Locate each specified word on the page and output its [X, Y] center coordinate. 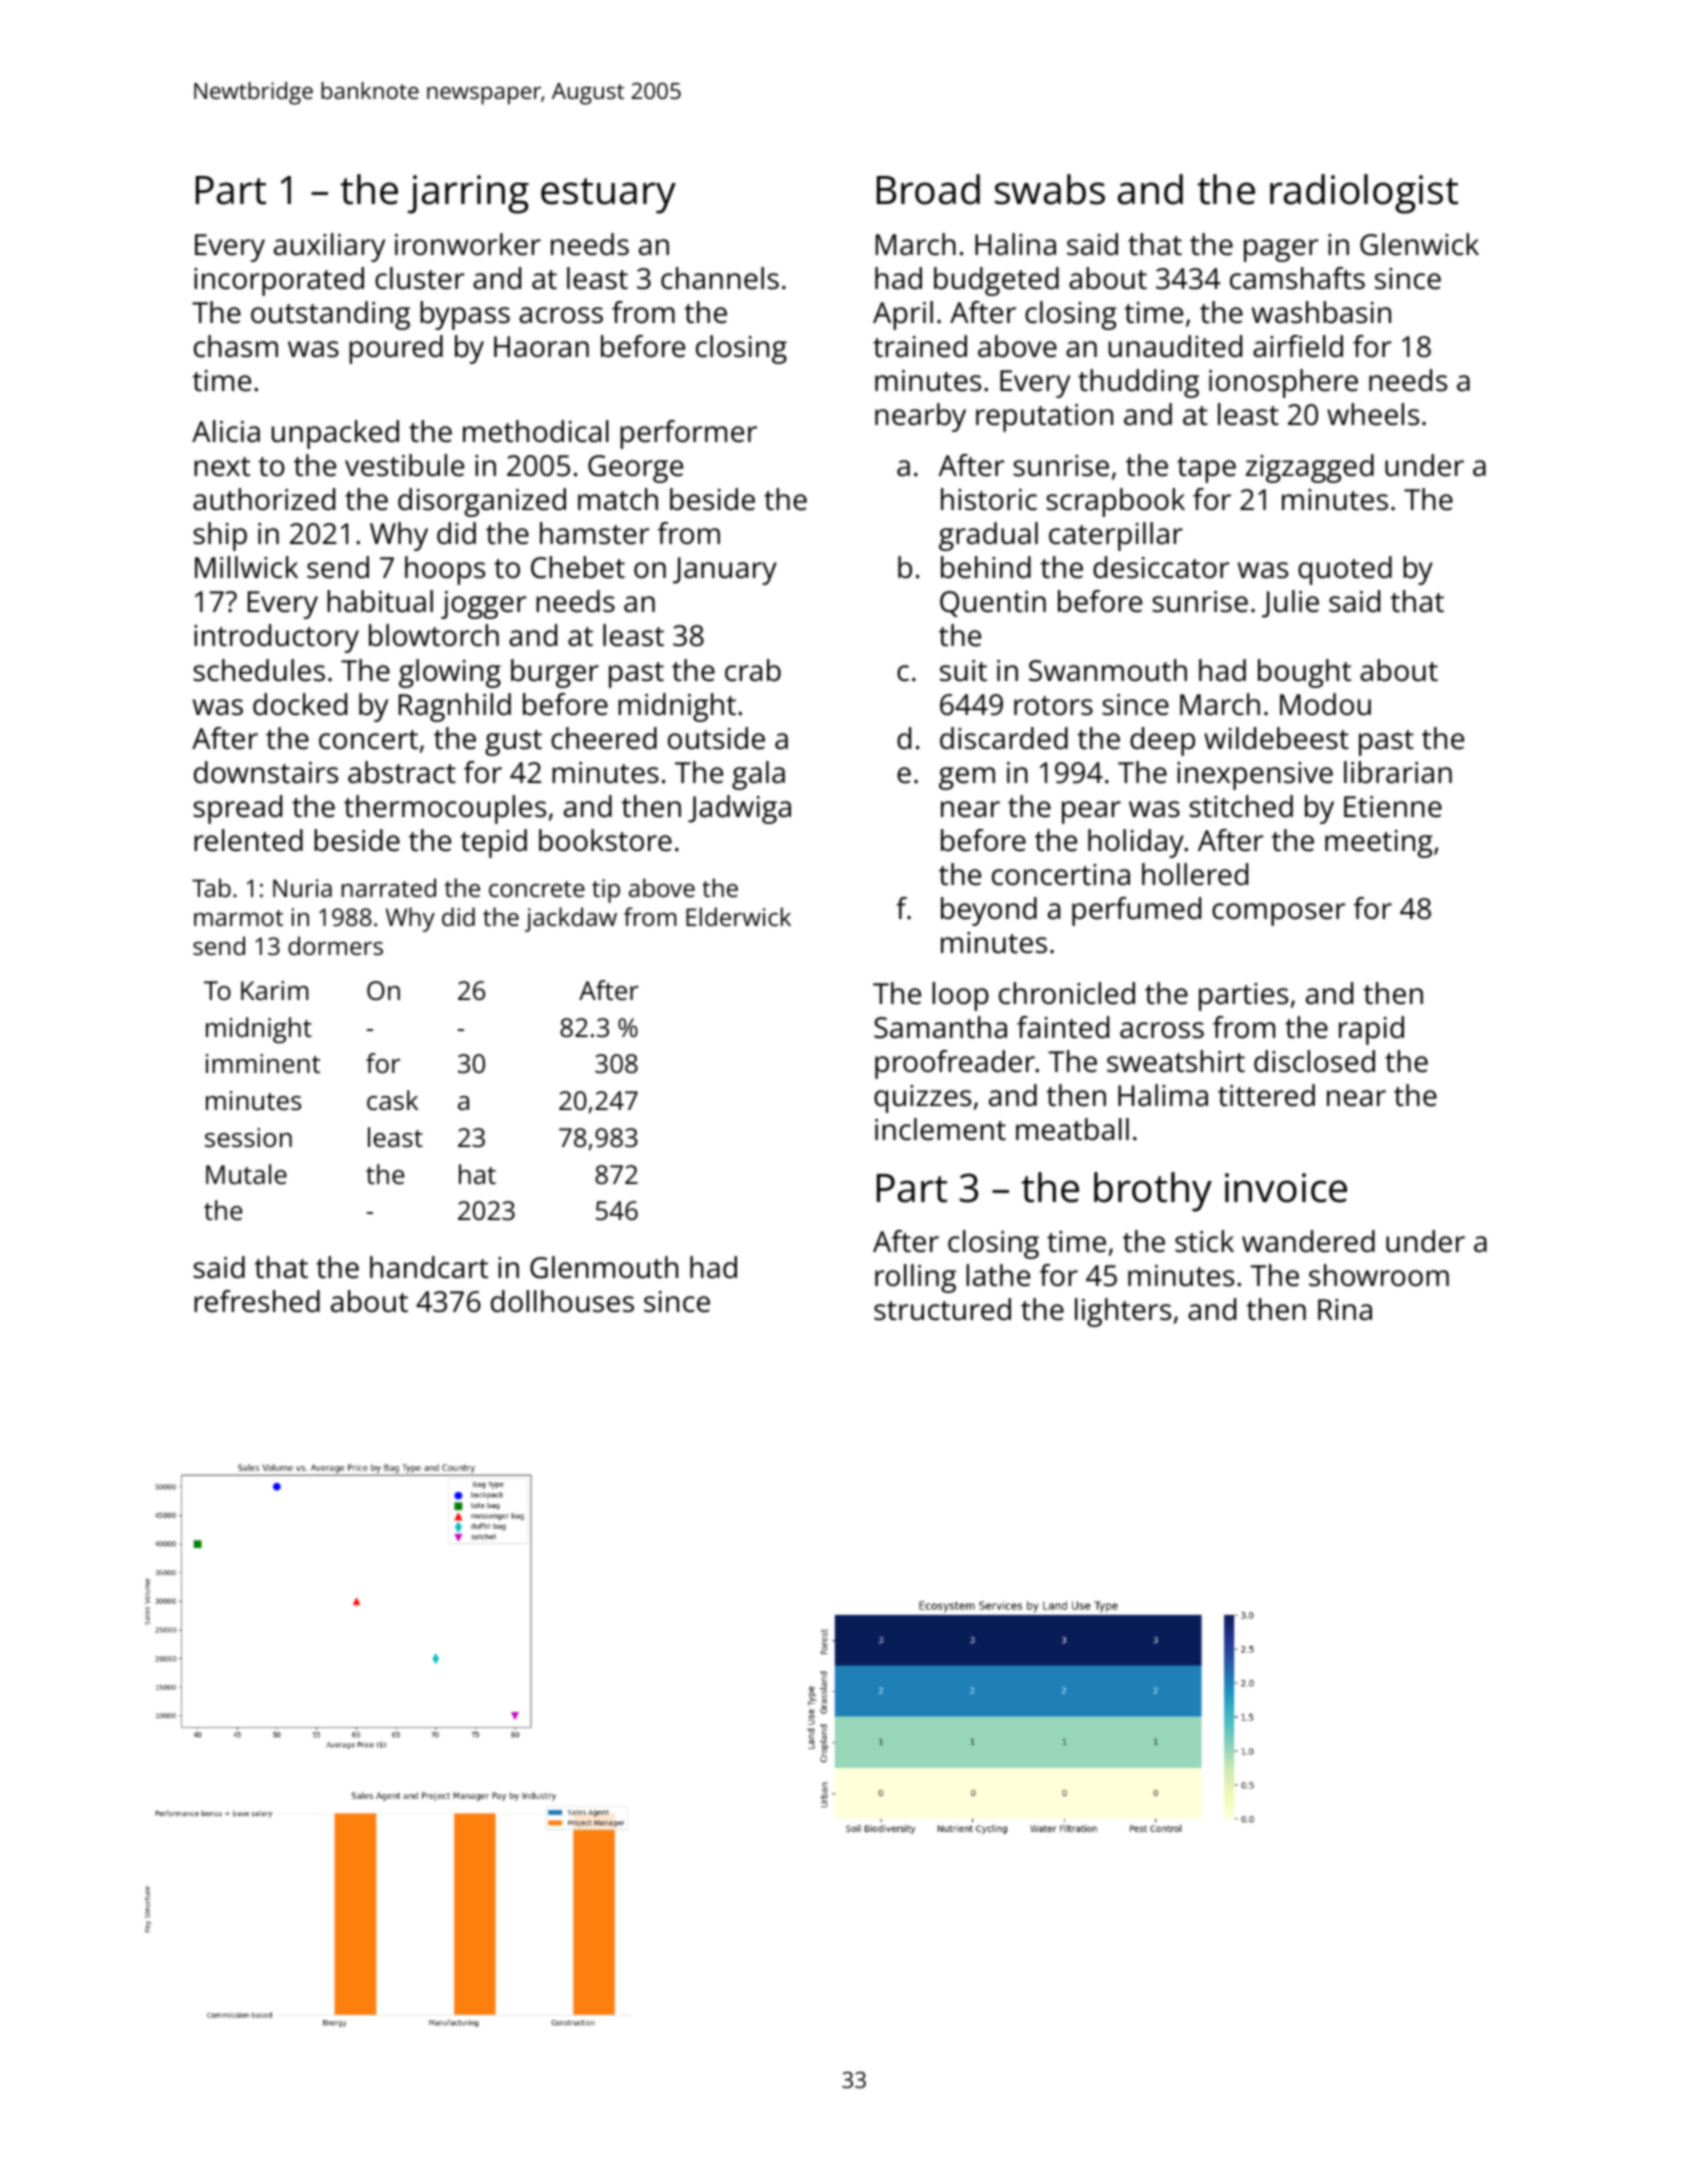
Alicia [226, 431]
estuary [608, 196]
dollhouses [562, 1301]
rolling [915, 1278]
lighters [1123, 1312]
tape [1206, 470]
